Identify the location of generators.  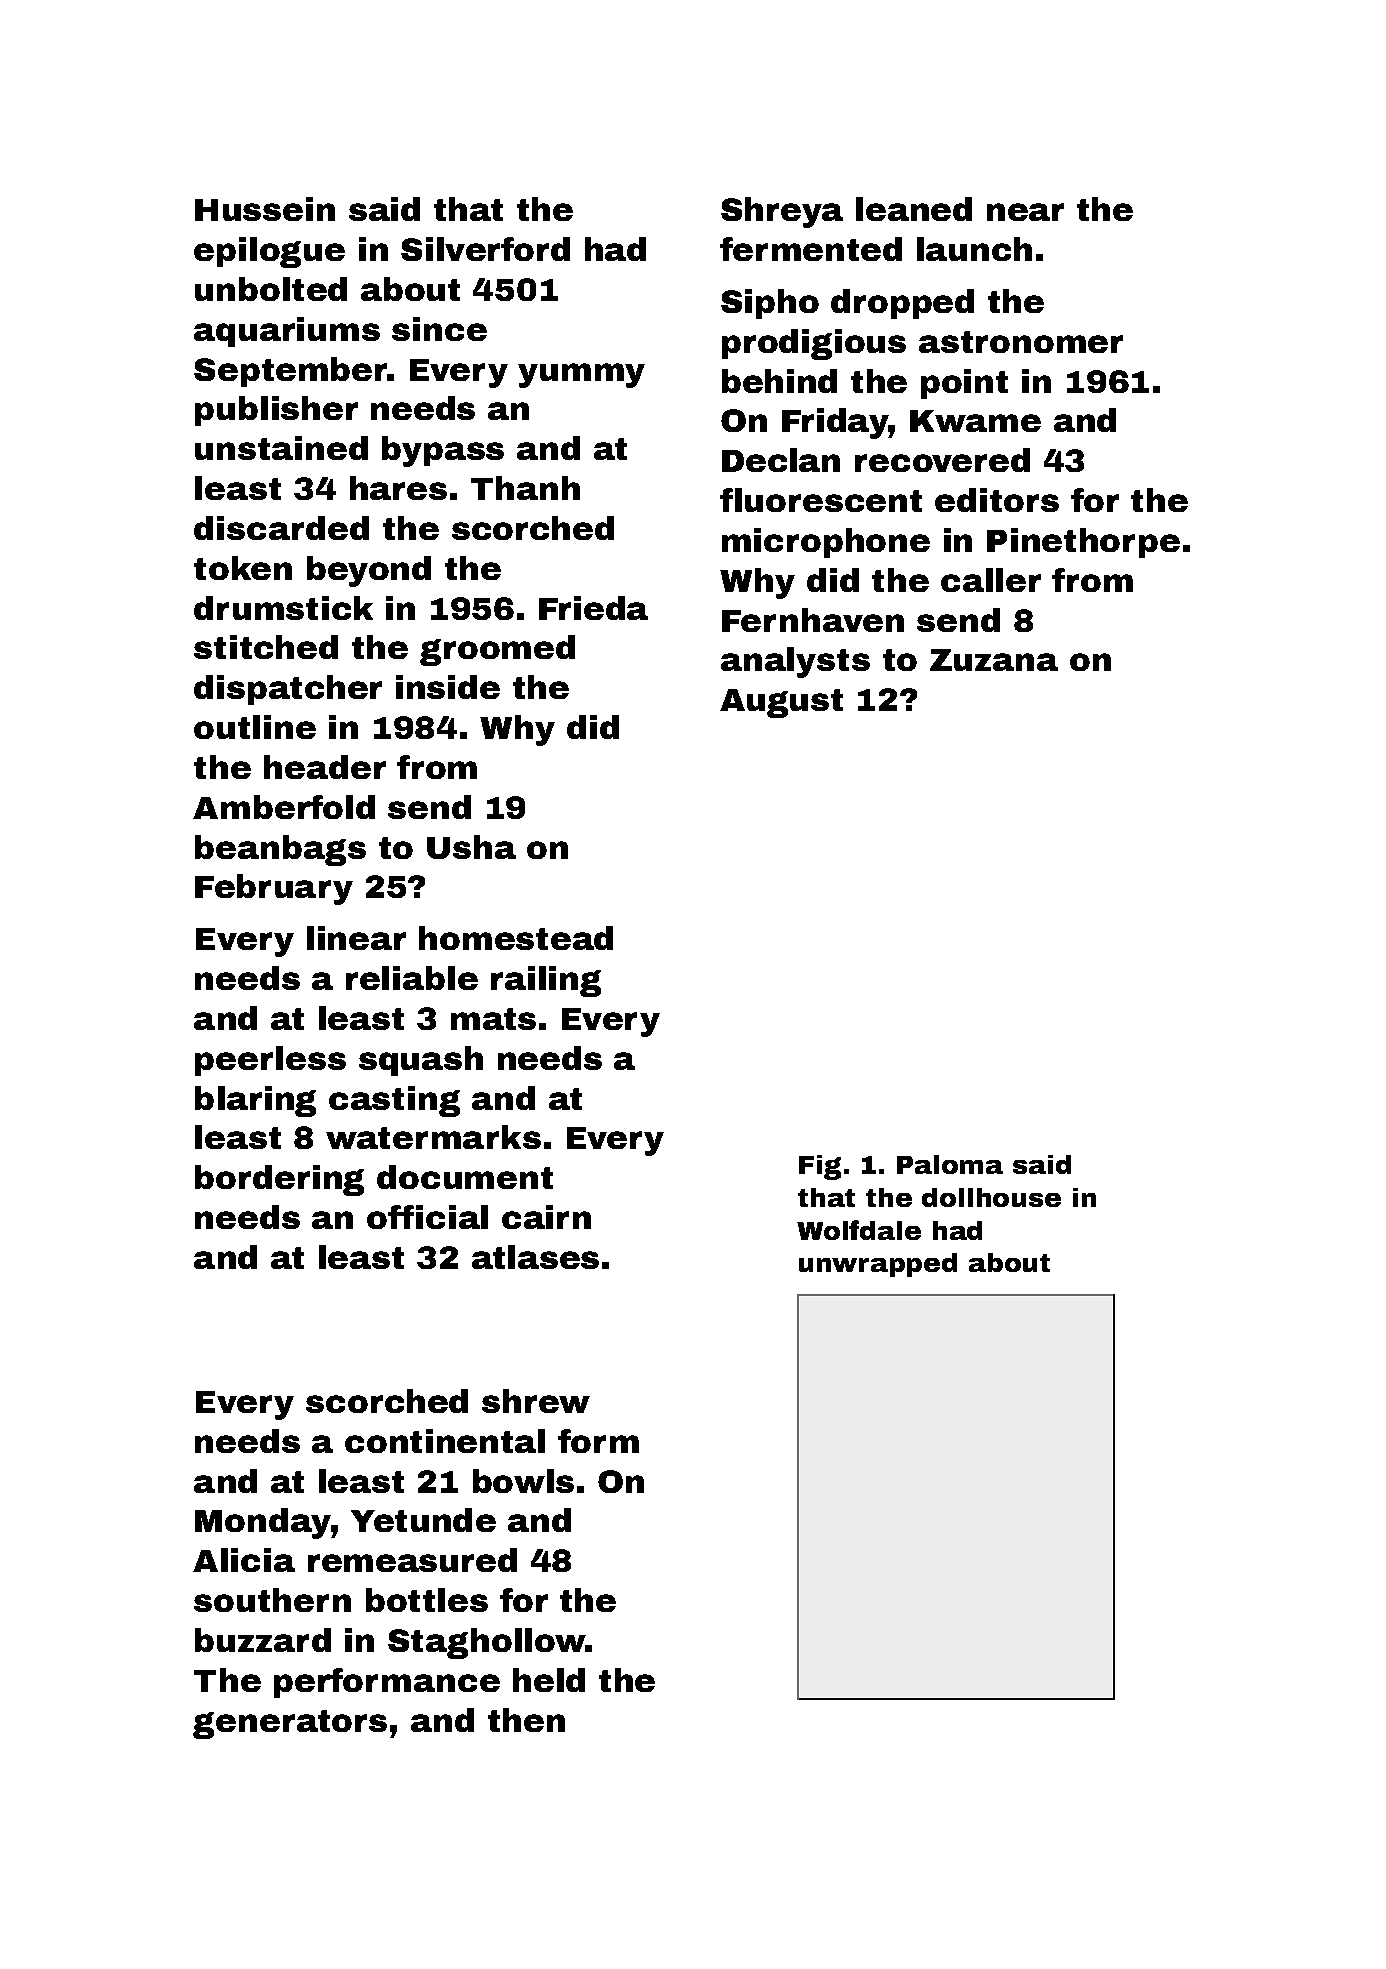
(290, 1724).
